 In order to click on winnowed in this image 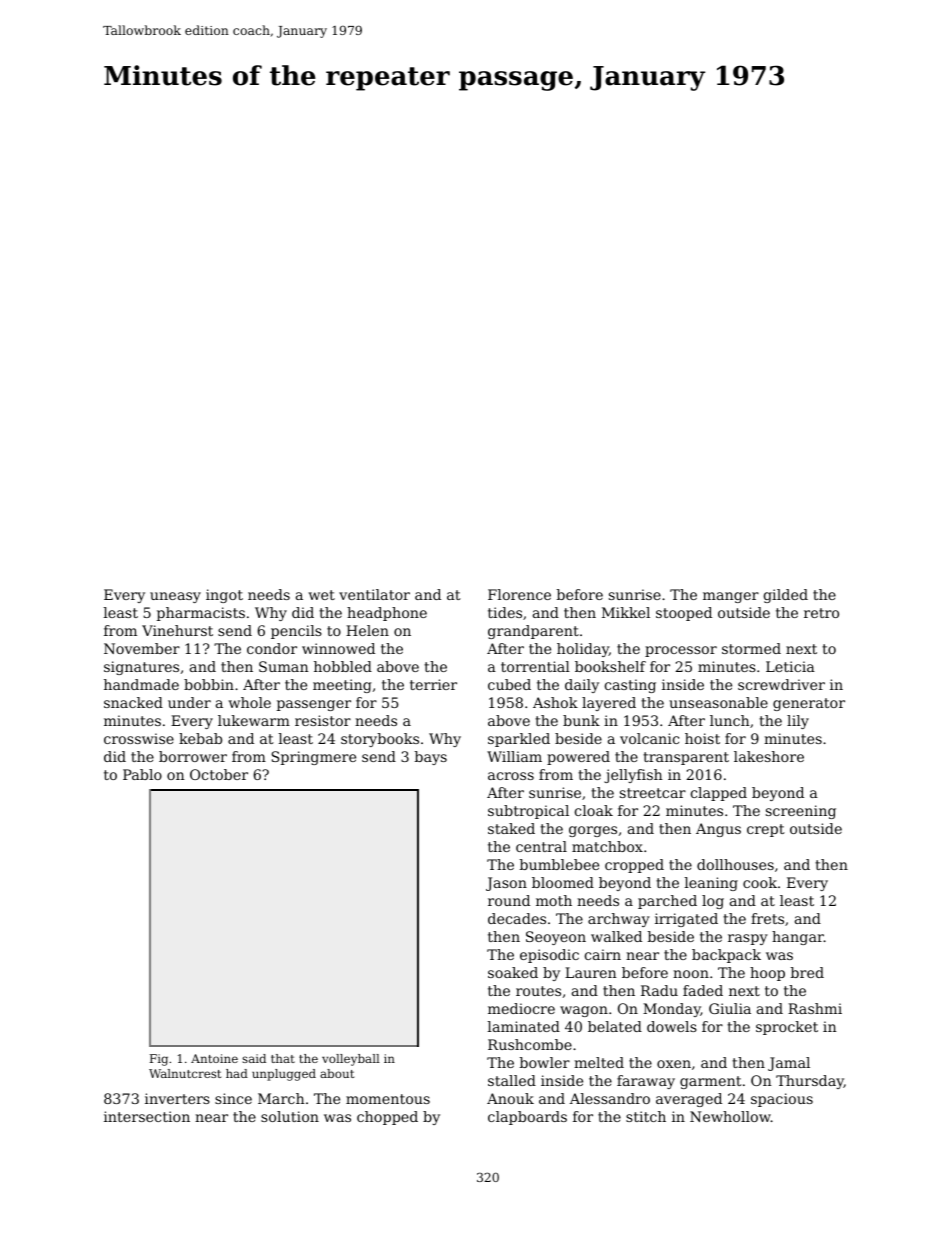, I will do `click(338, 648)`.
